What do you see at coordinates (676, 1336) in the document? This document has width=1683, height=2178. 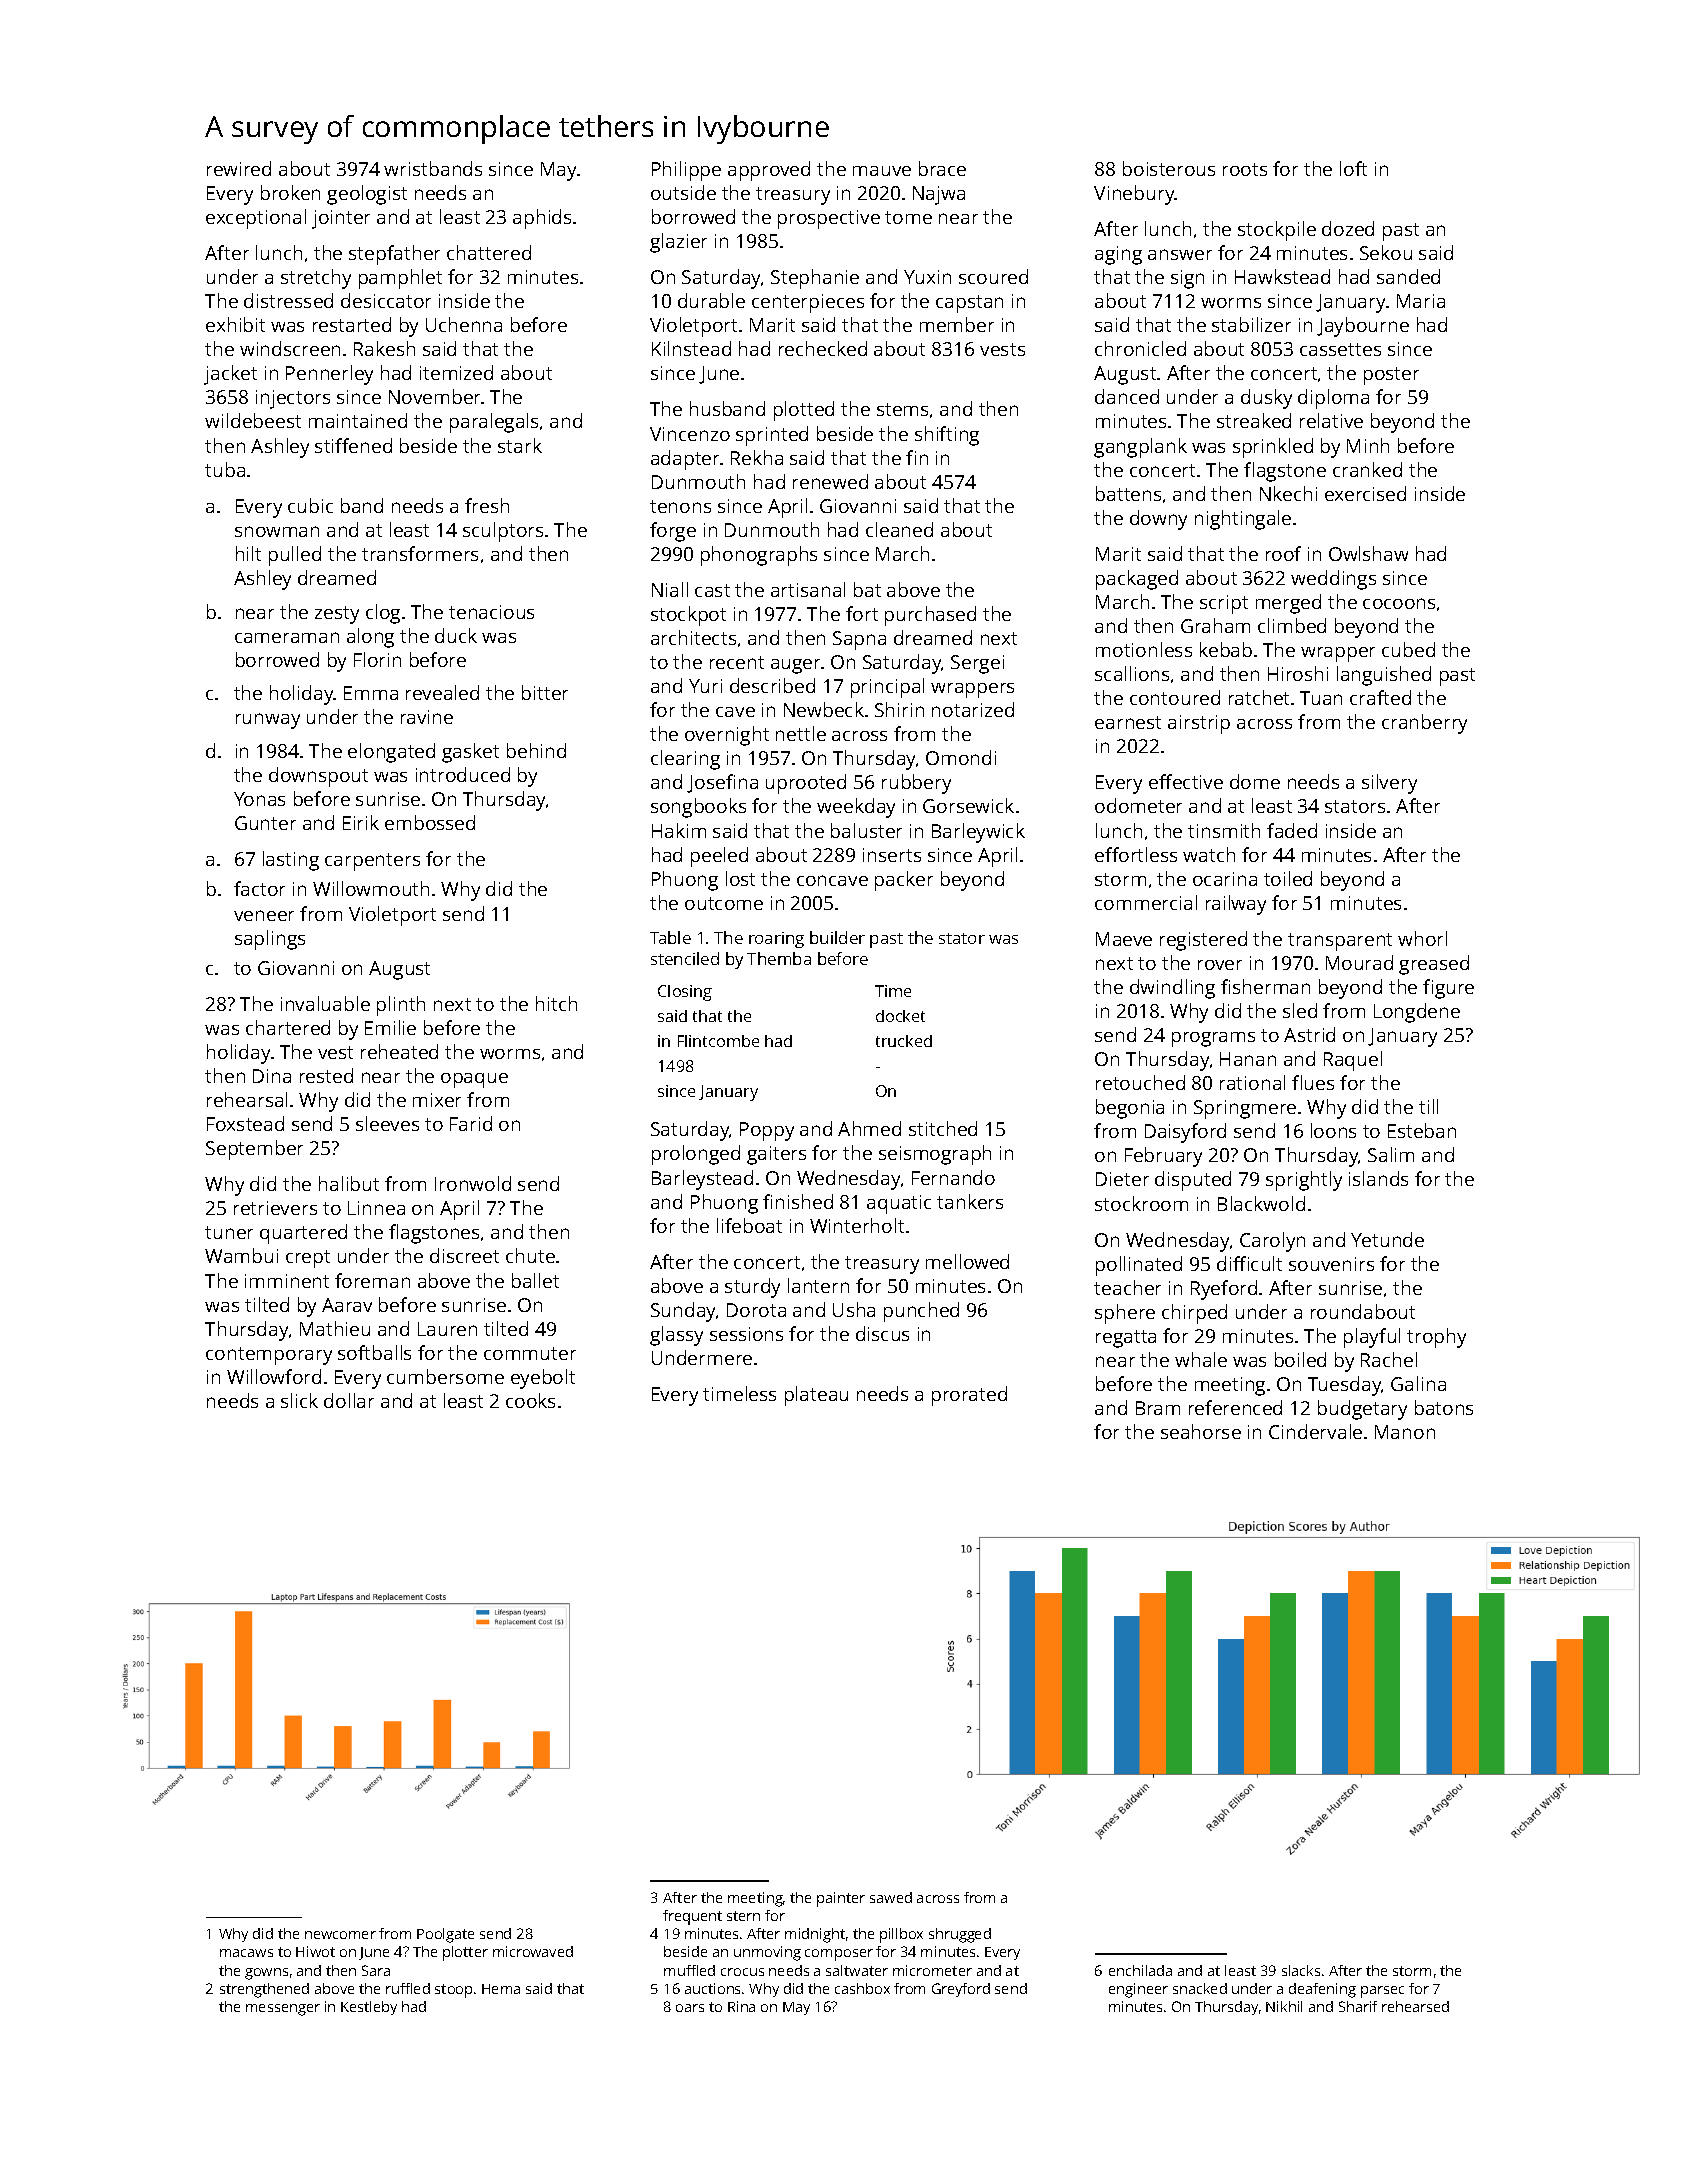 I see `glassy` at bounding box center [676, 1336].
